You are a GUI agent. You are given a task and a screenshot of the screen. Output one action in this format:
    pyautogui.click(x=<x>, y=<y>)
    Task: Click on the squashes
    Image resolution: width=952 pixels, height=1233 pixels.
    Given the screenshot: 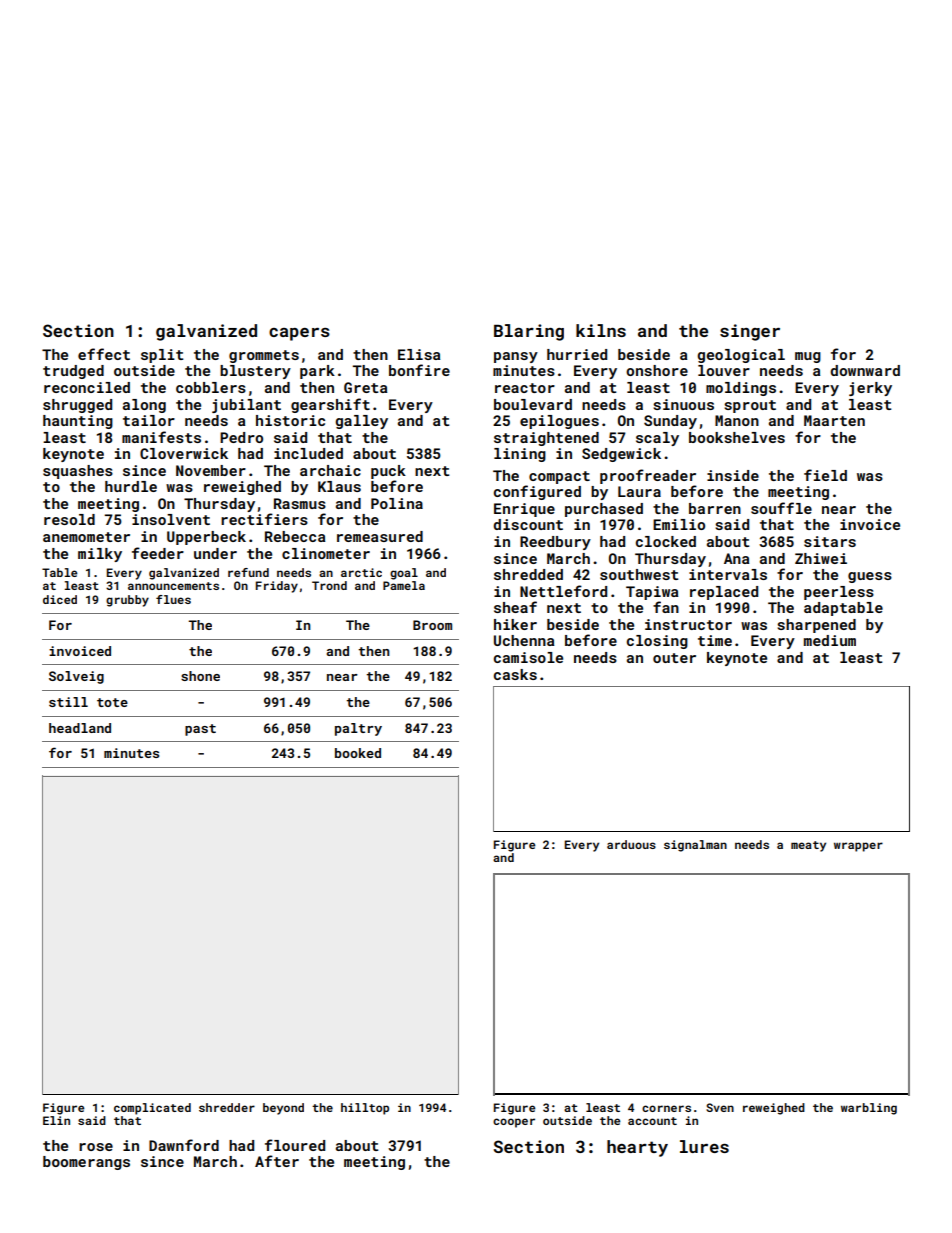 What is the action you would take?
    pyautogui.click(x=78, y=472)
